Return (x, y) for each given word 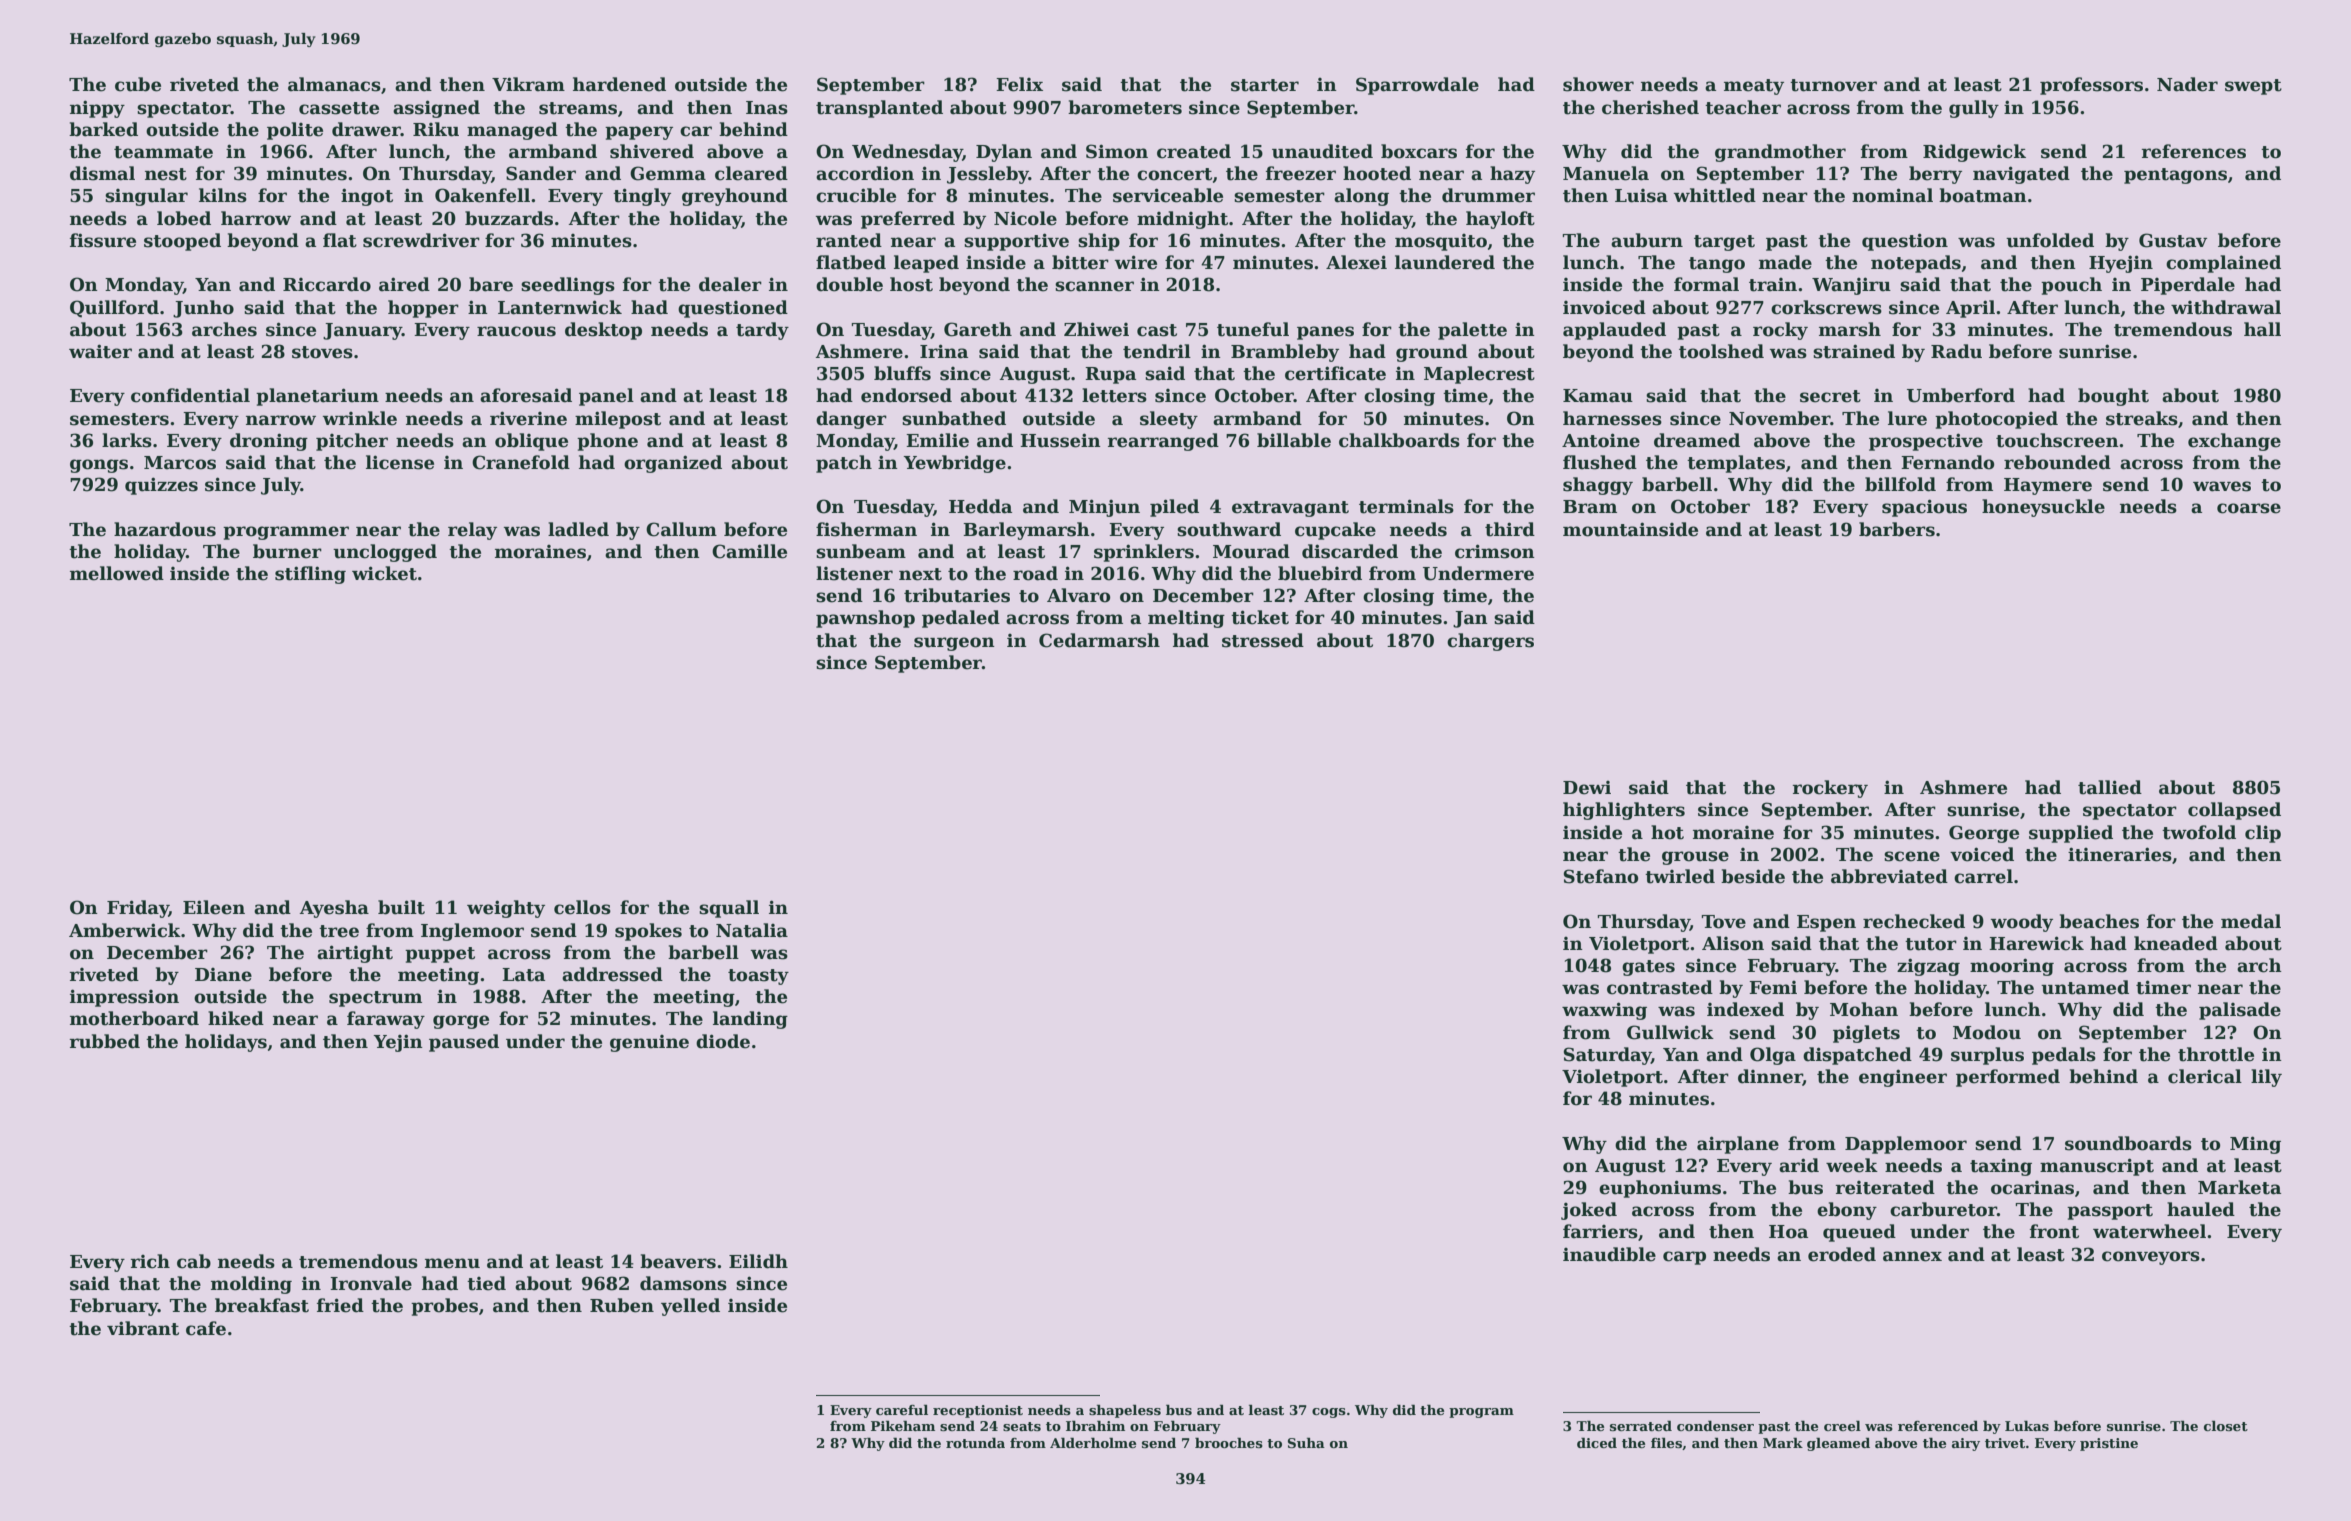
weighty (506, 909)
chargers (1490, 642)
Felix (1019, 84)
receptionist (978, 1411)
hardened (619, 84)
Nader (2187, 84)
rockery (1830, 789)
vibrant (143, 1328)
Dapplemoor (1906, 1145)
